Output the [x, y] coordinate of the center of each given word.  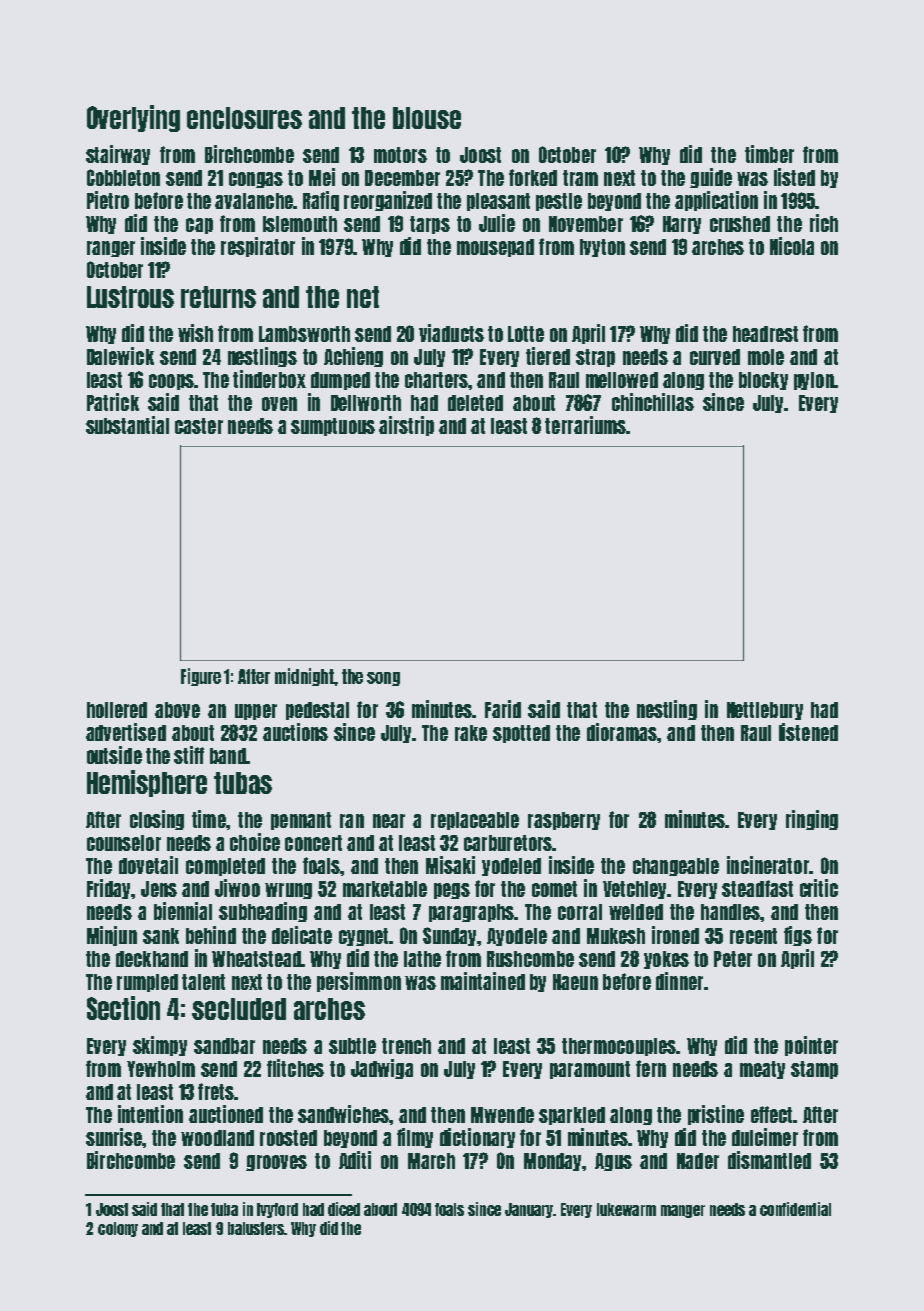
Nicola [792, 246]
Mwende [502, 1115]
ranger [111, 249]
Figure [201, 677]
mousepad [495, 248]
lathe [422, 959]
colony [118, 1229]
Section [123, 1008]
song [383, 679]
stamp [814, 1070]
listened [808, 732]
